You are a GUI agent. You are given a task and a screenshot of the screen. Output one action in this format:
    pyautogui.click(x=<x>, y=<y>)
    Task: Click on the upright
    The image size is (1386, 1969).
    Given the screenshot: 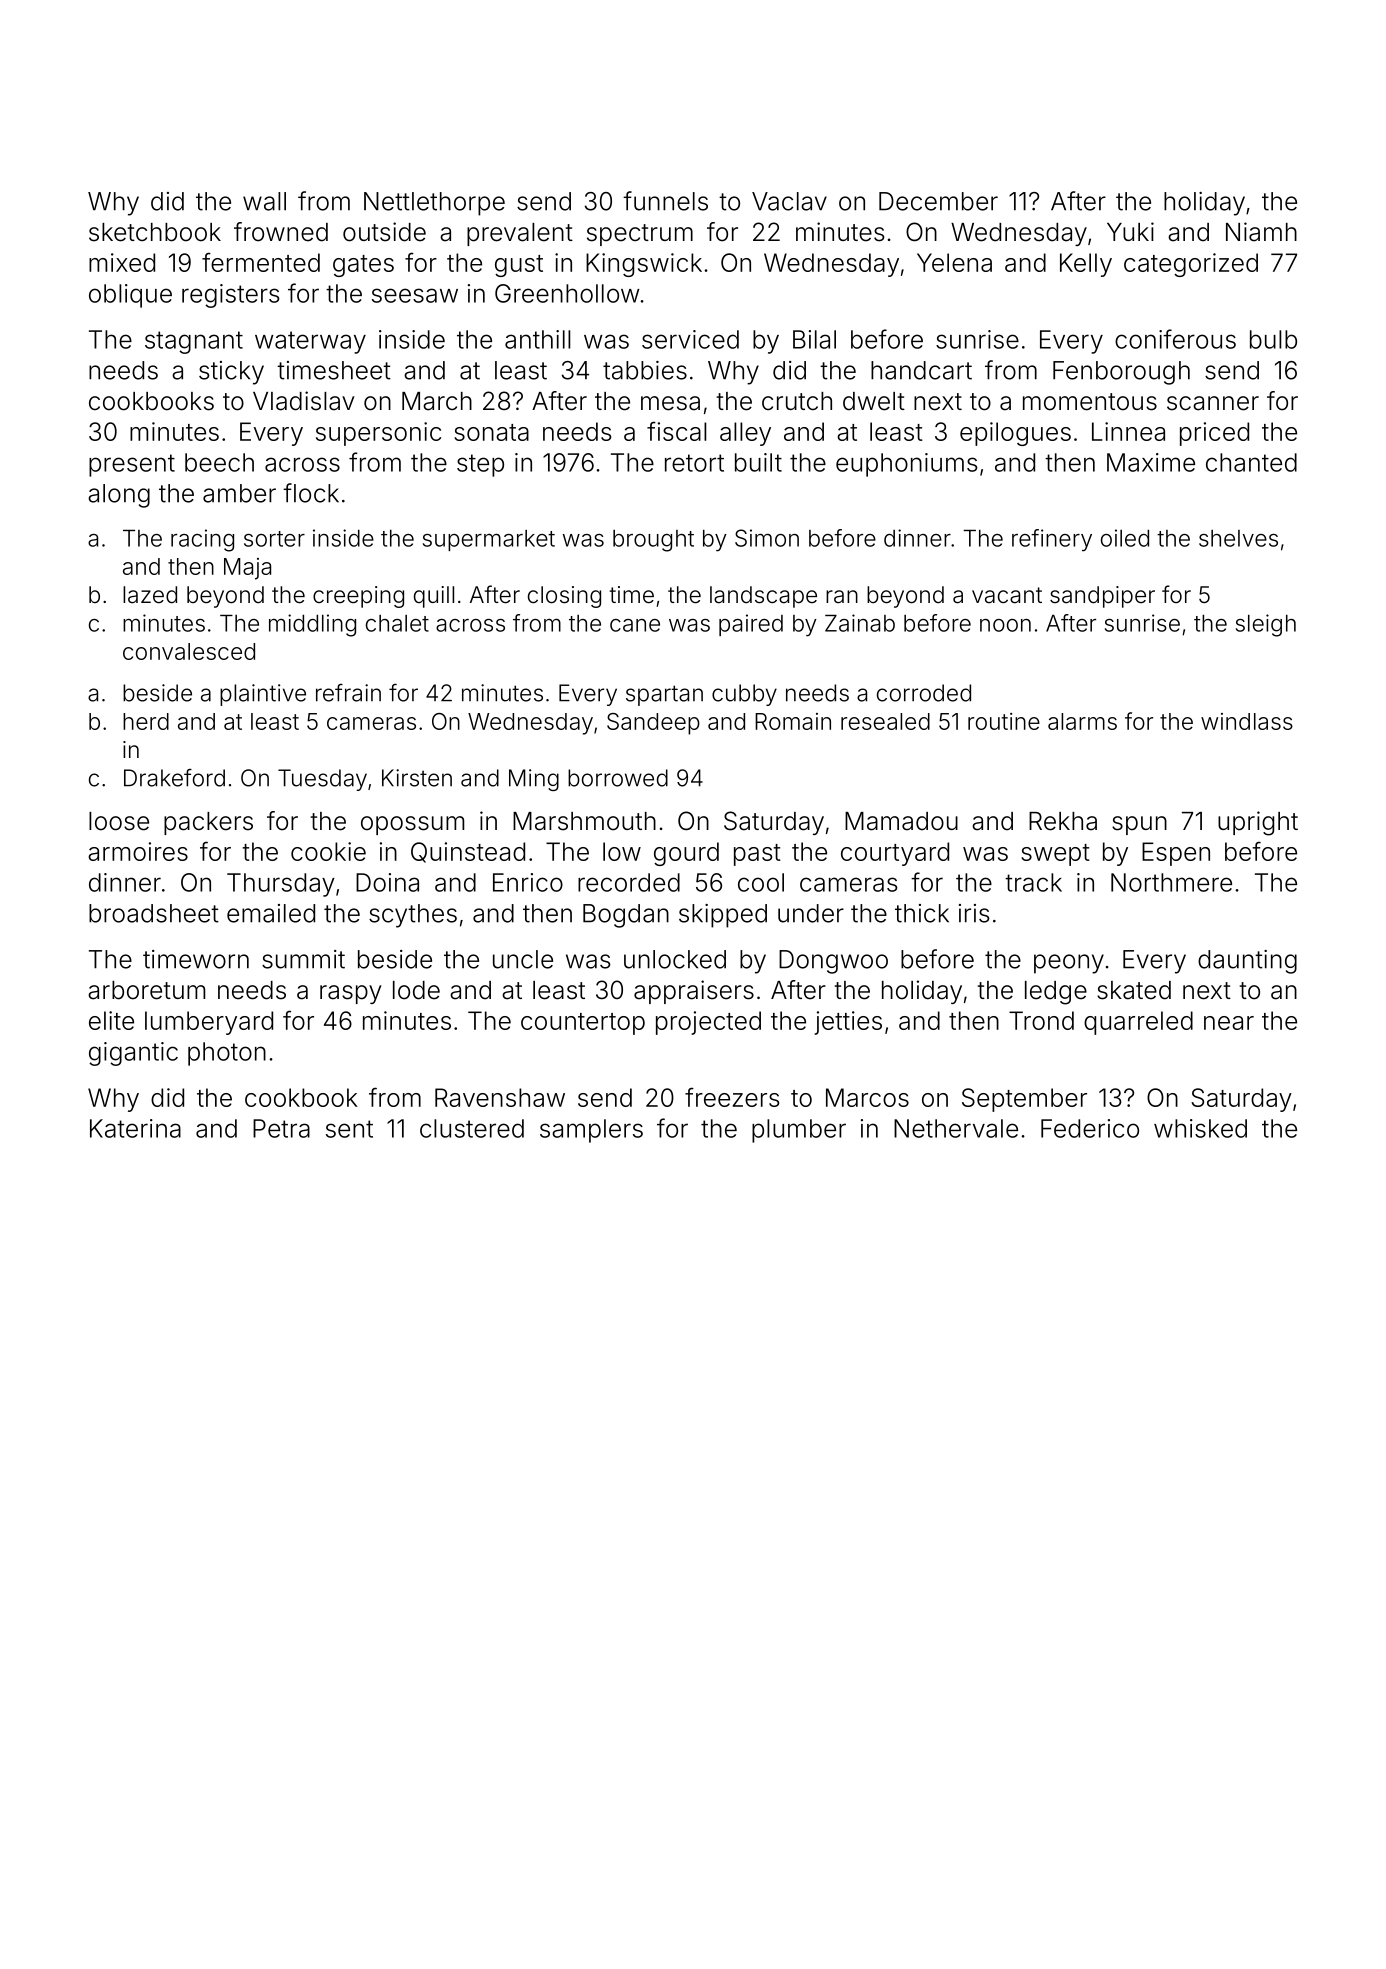 What is the action you would take?
    pyautogui.click(x=1258, y=823)
